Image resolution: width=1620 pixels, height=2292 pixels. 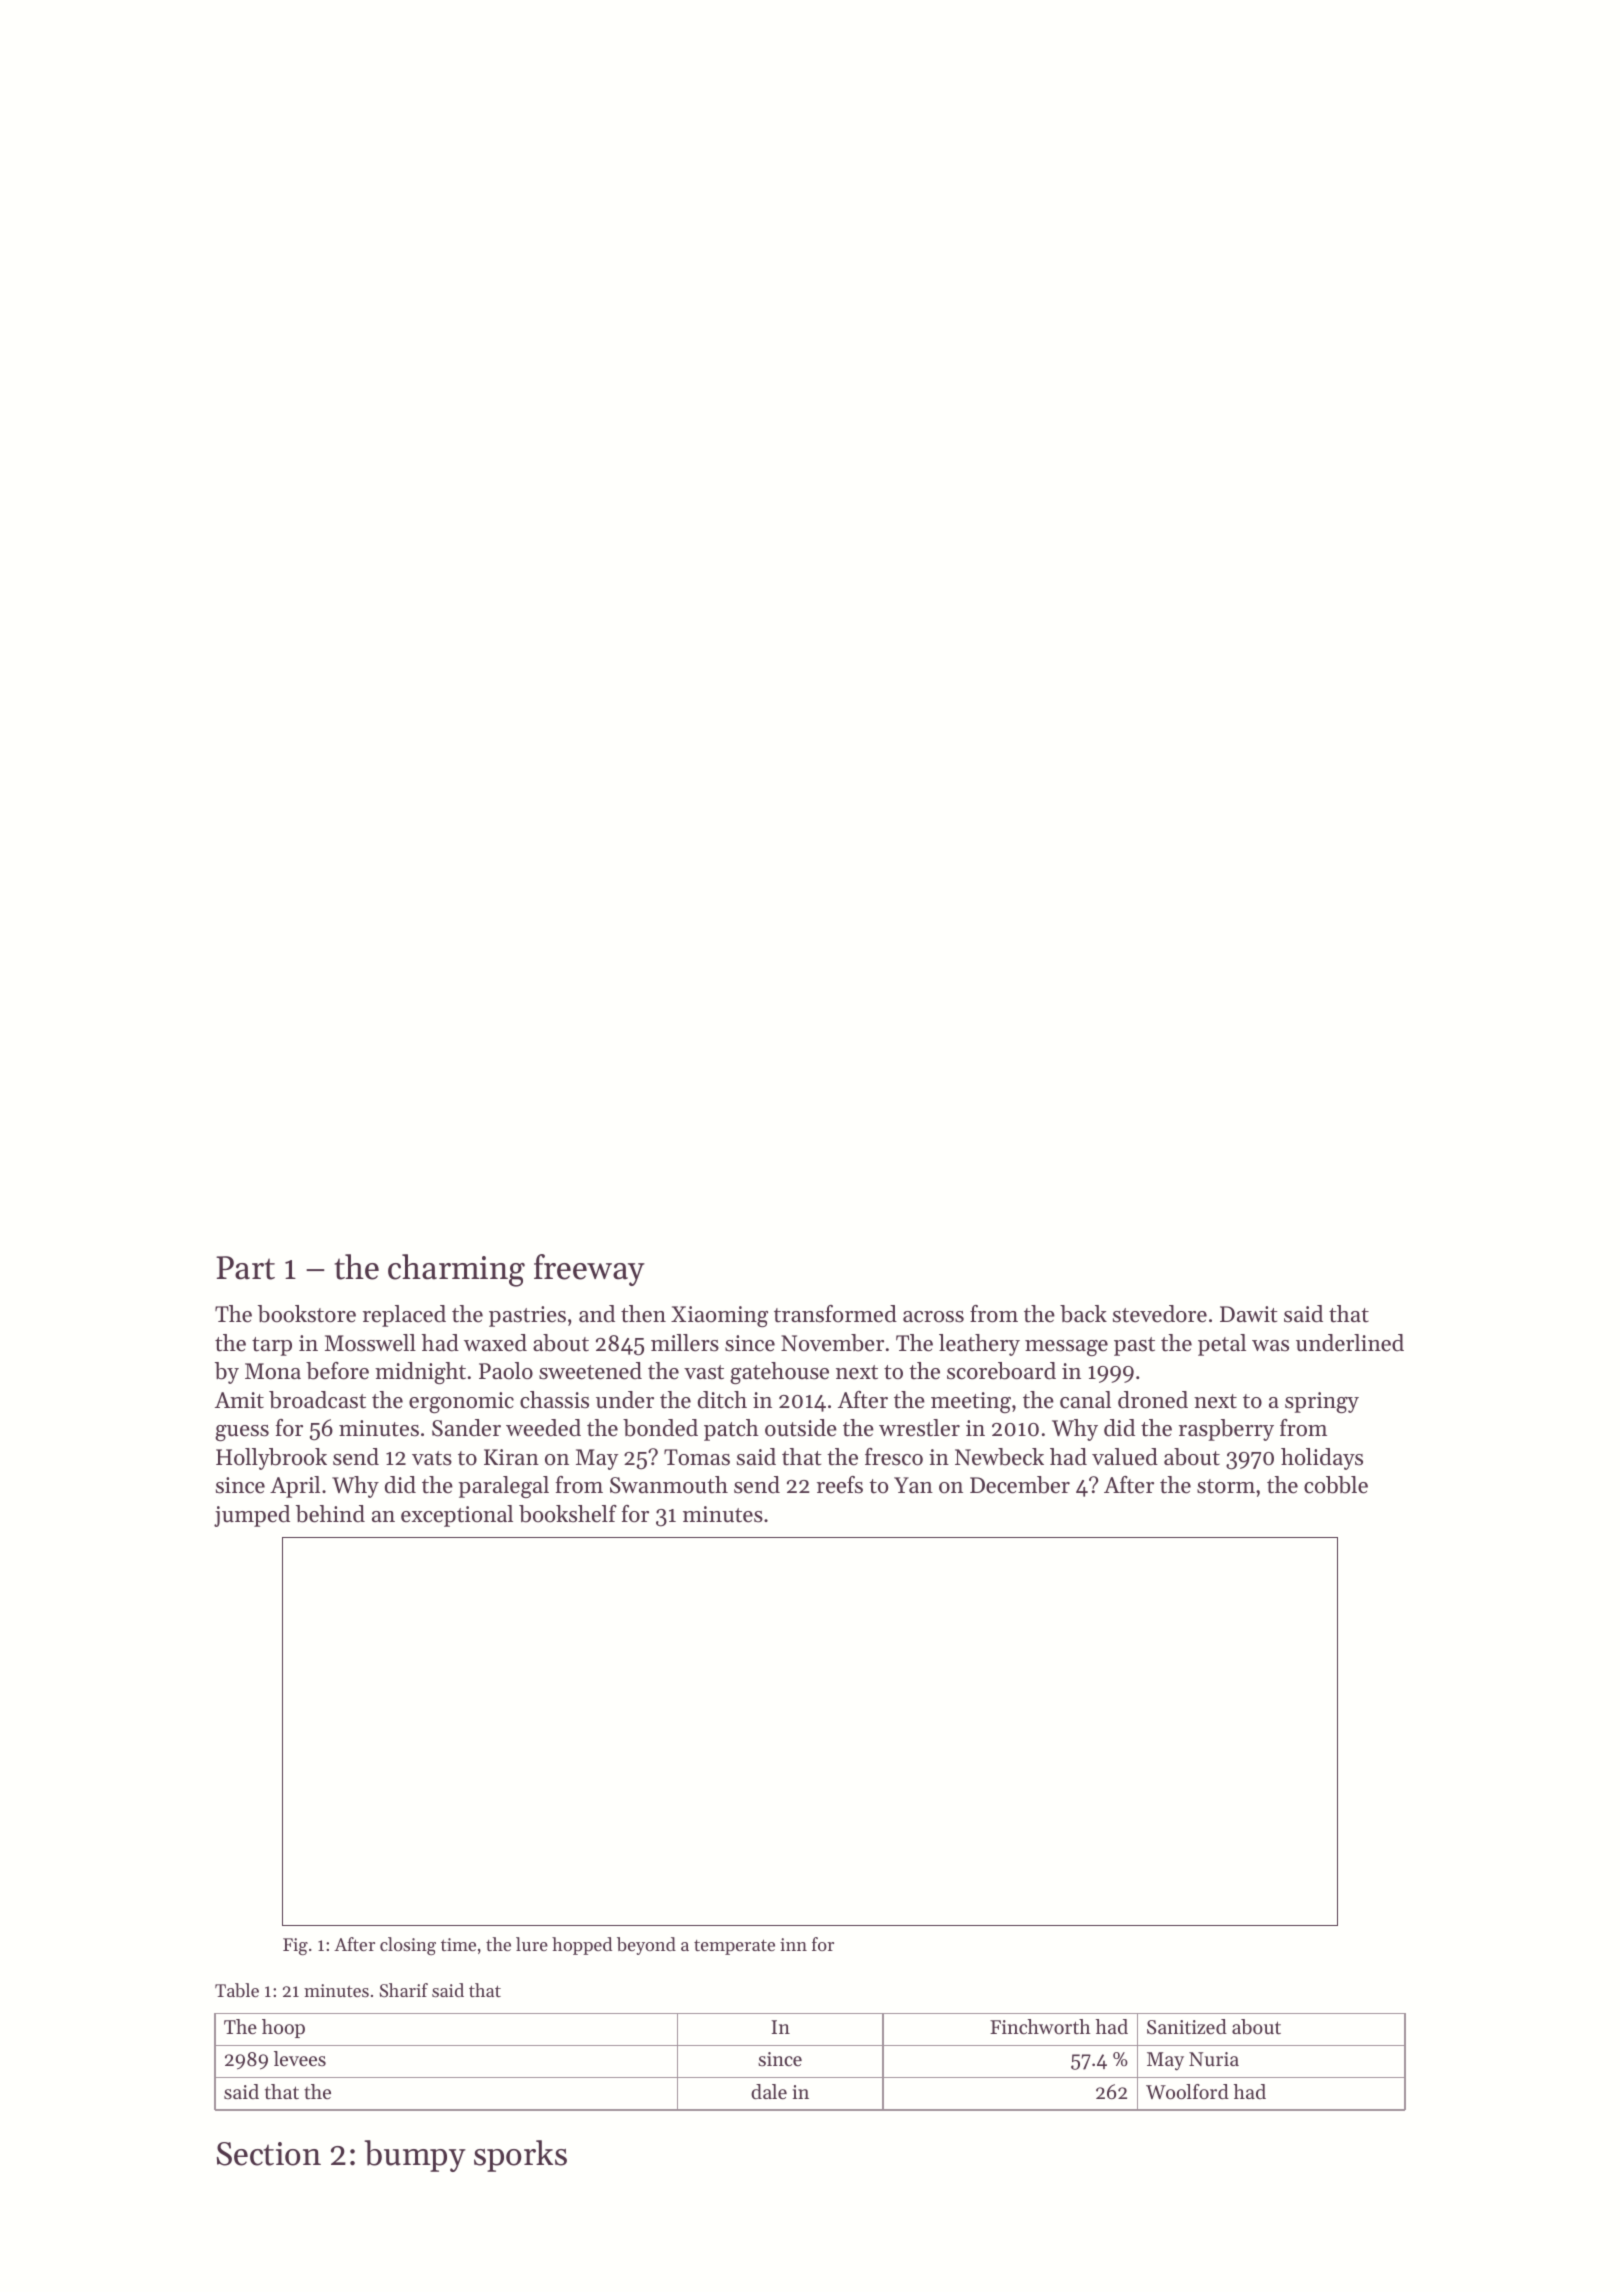 I want to click on November, so click(x=832, y=1343).
